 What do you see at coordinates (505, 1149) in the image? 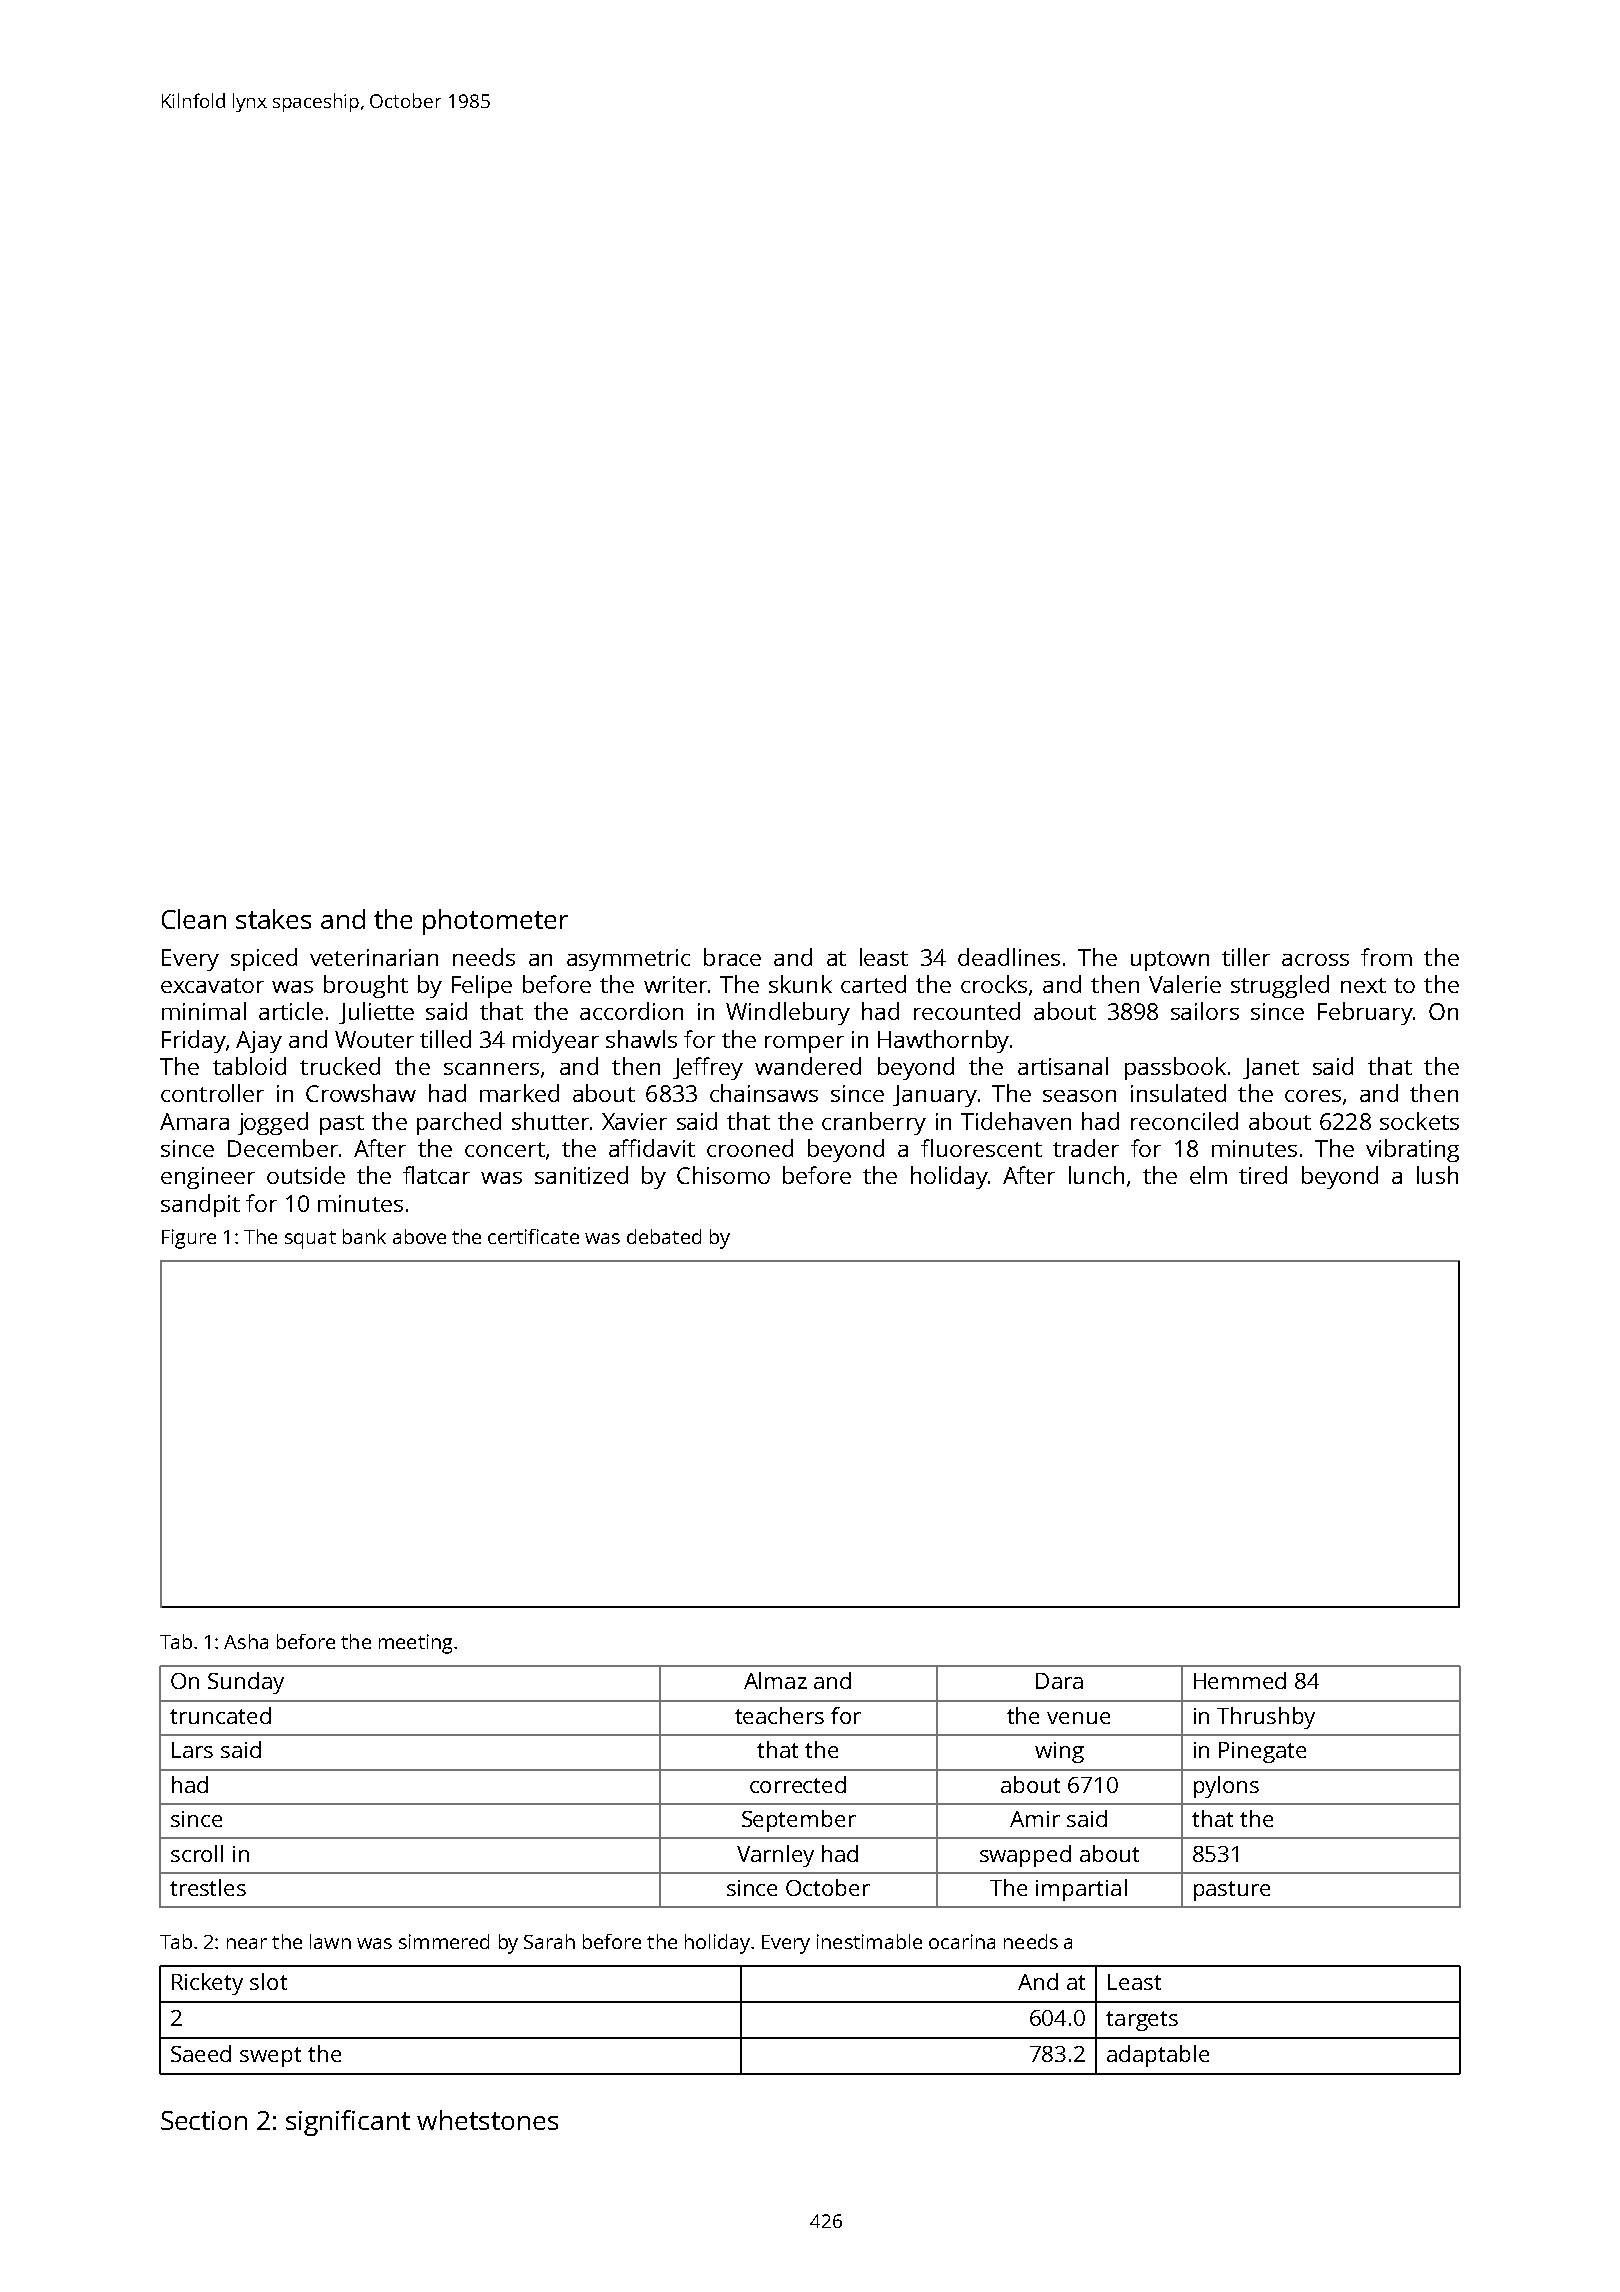
I see `concert` at bounding box center [505, 1149].
